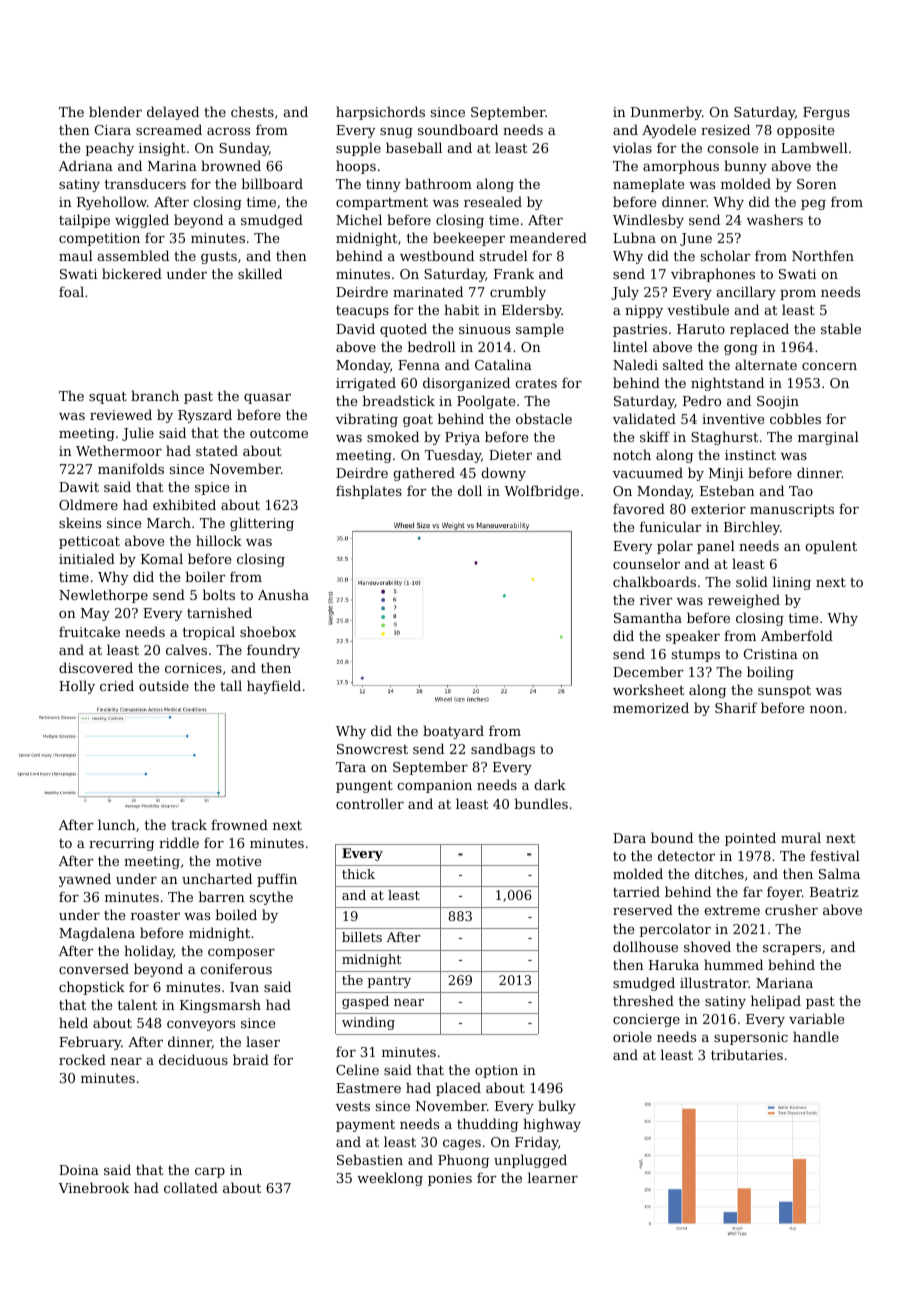 The height and width of the document is (1308, 924). Describe the element at coordinates (636, 891) in the document. I see `tarried` at that location.
